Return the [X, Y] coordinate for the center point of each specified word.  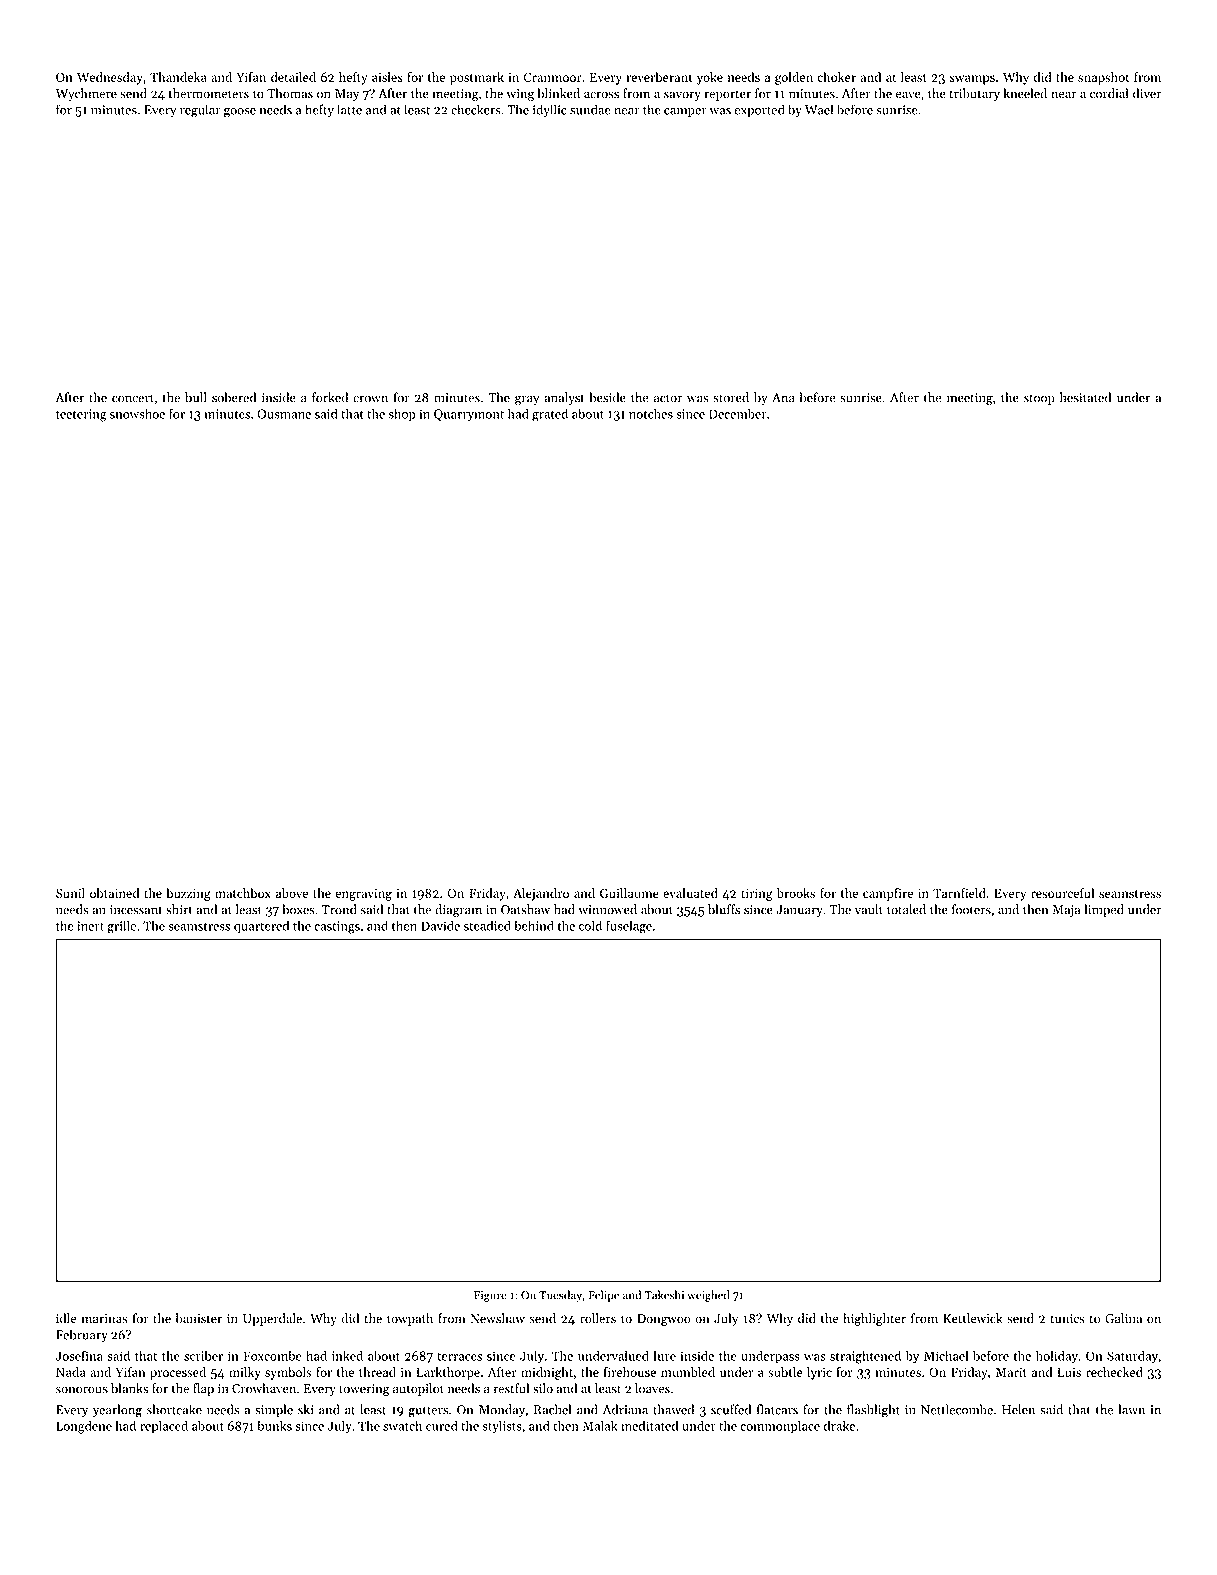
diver [1147, 93]
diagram [458, 911]
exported [760, 110]
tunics [1067, 1319]
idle [66, 1318]
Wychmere [86, 94]
